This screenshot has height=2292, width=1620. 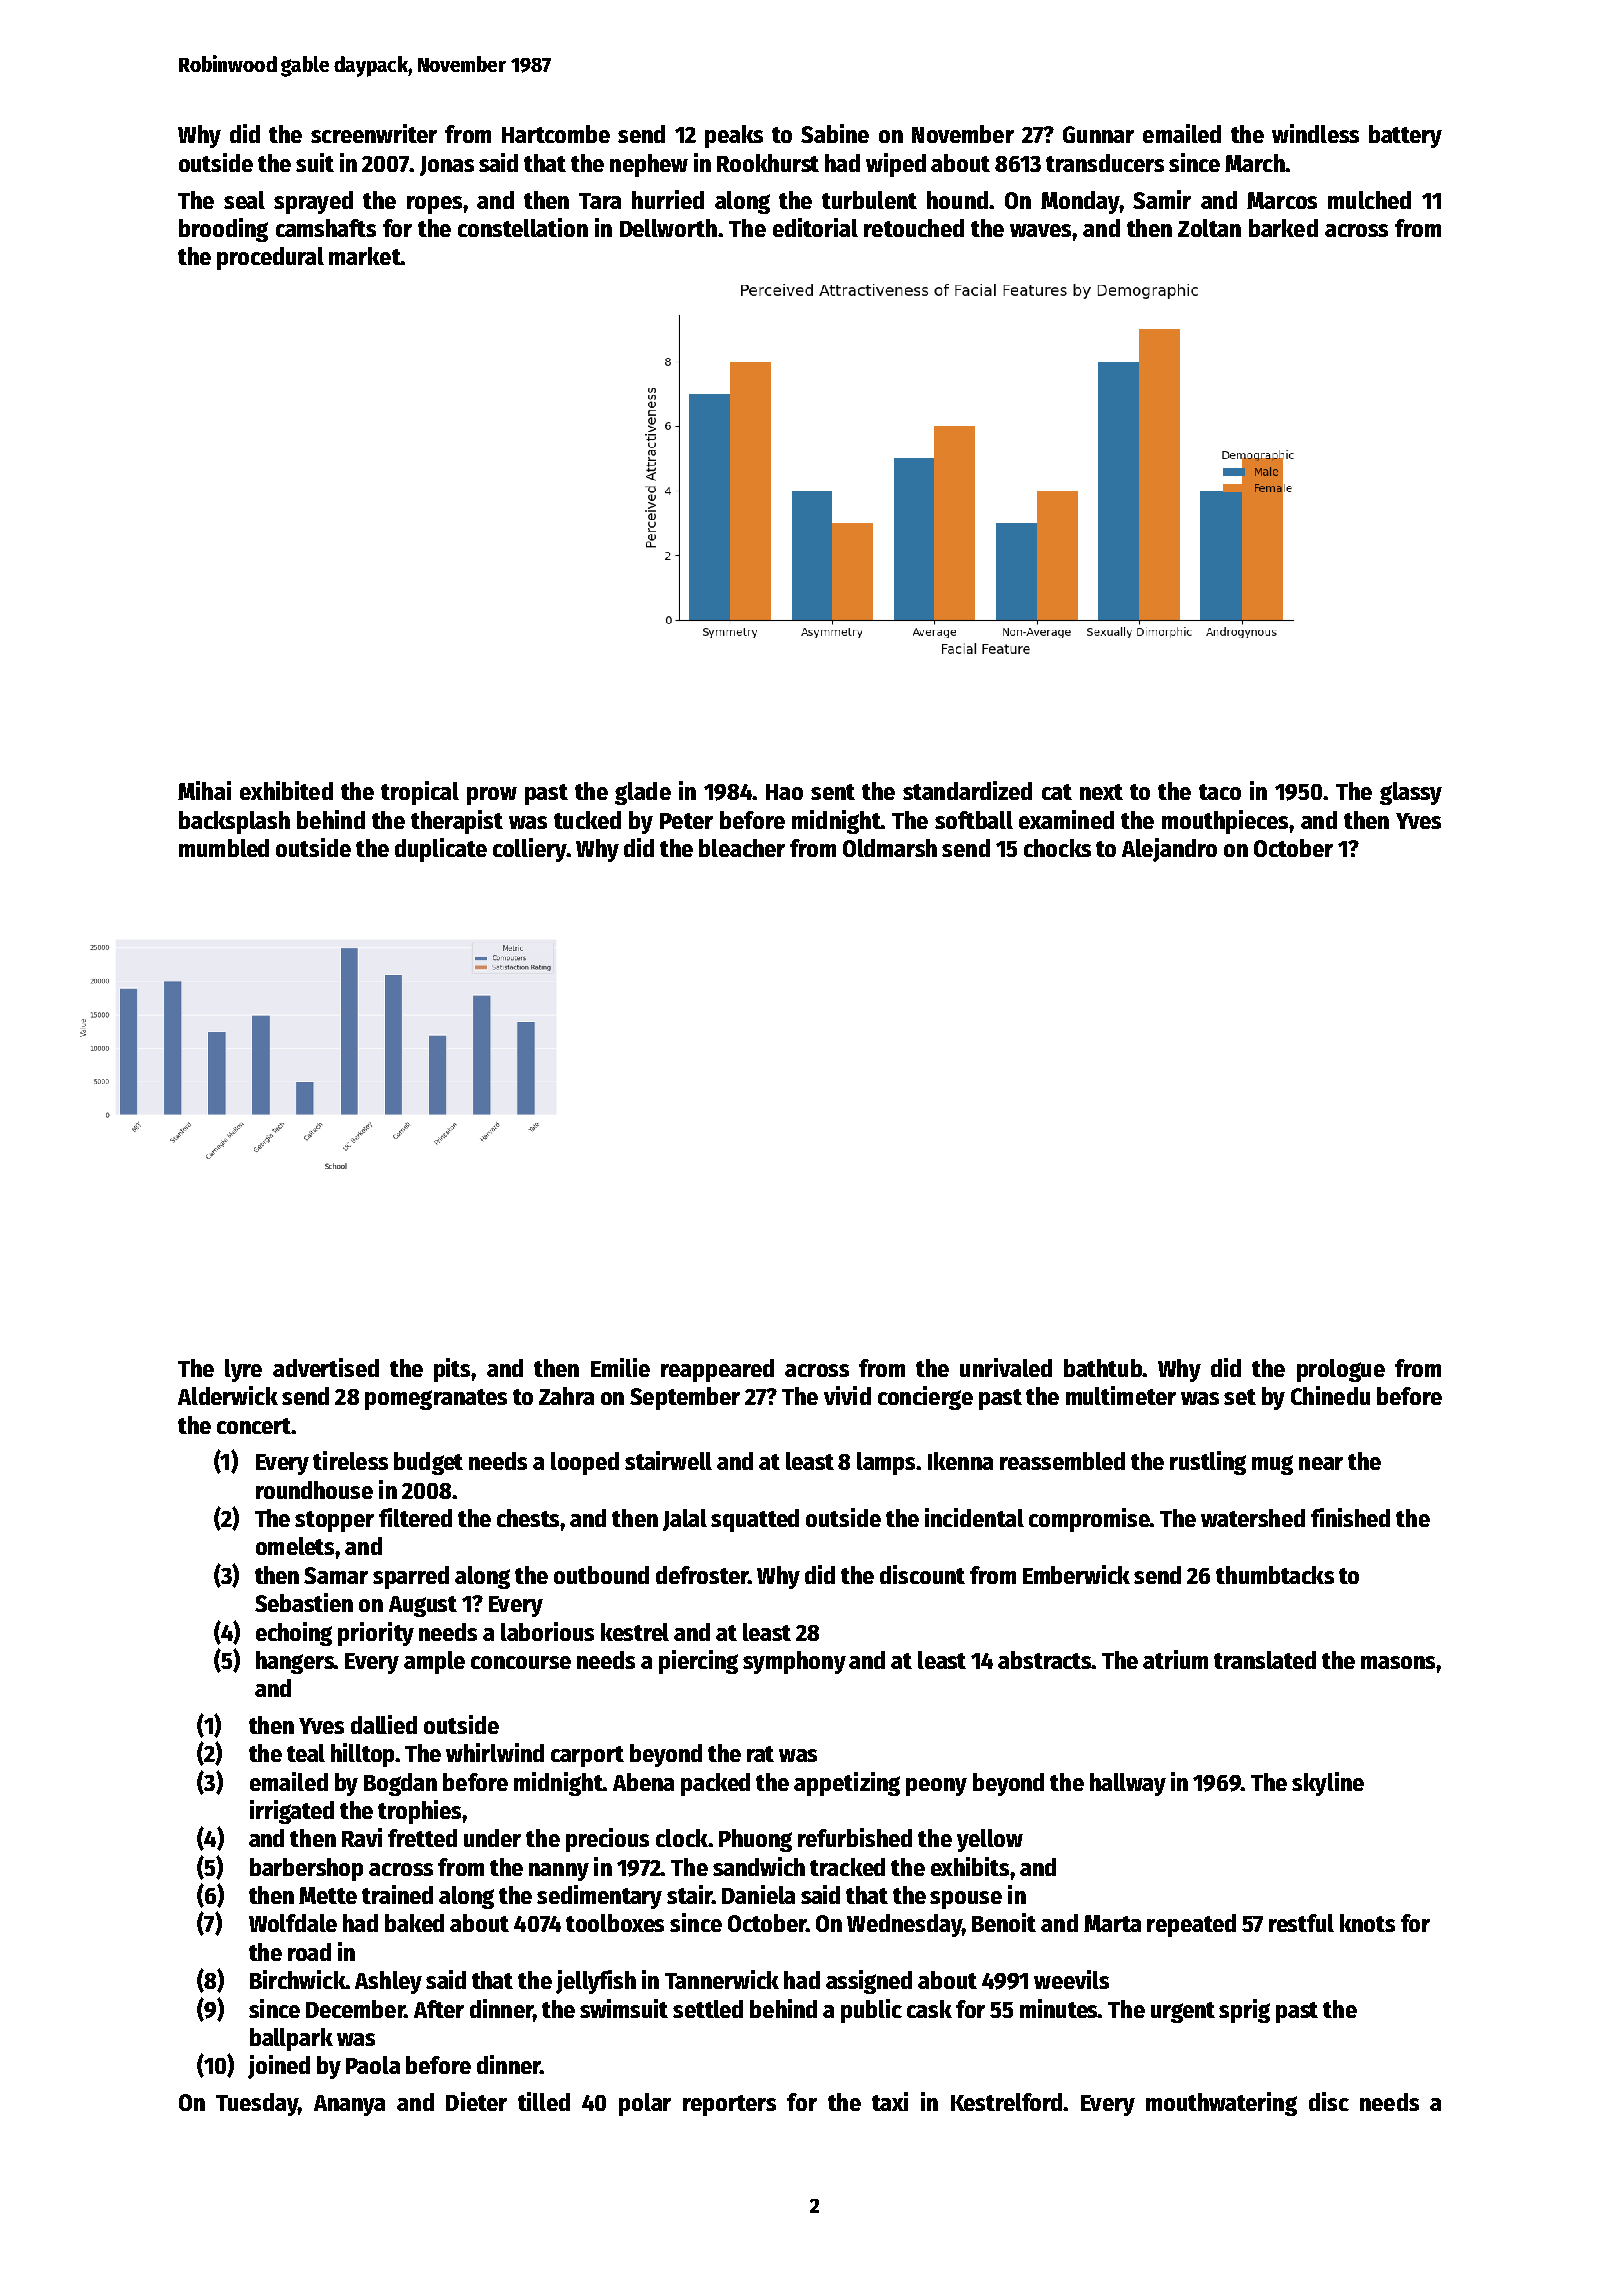 What do you see at coordinates (1169, 850) in the screenshot?
I see `Alejandro` at bounding box center [1169, 850].
